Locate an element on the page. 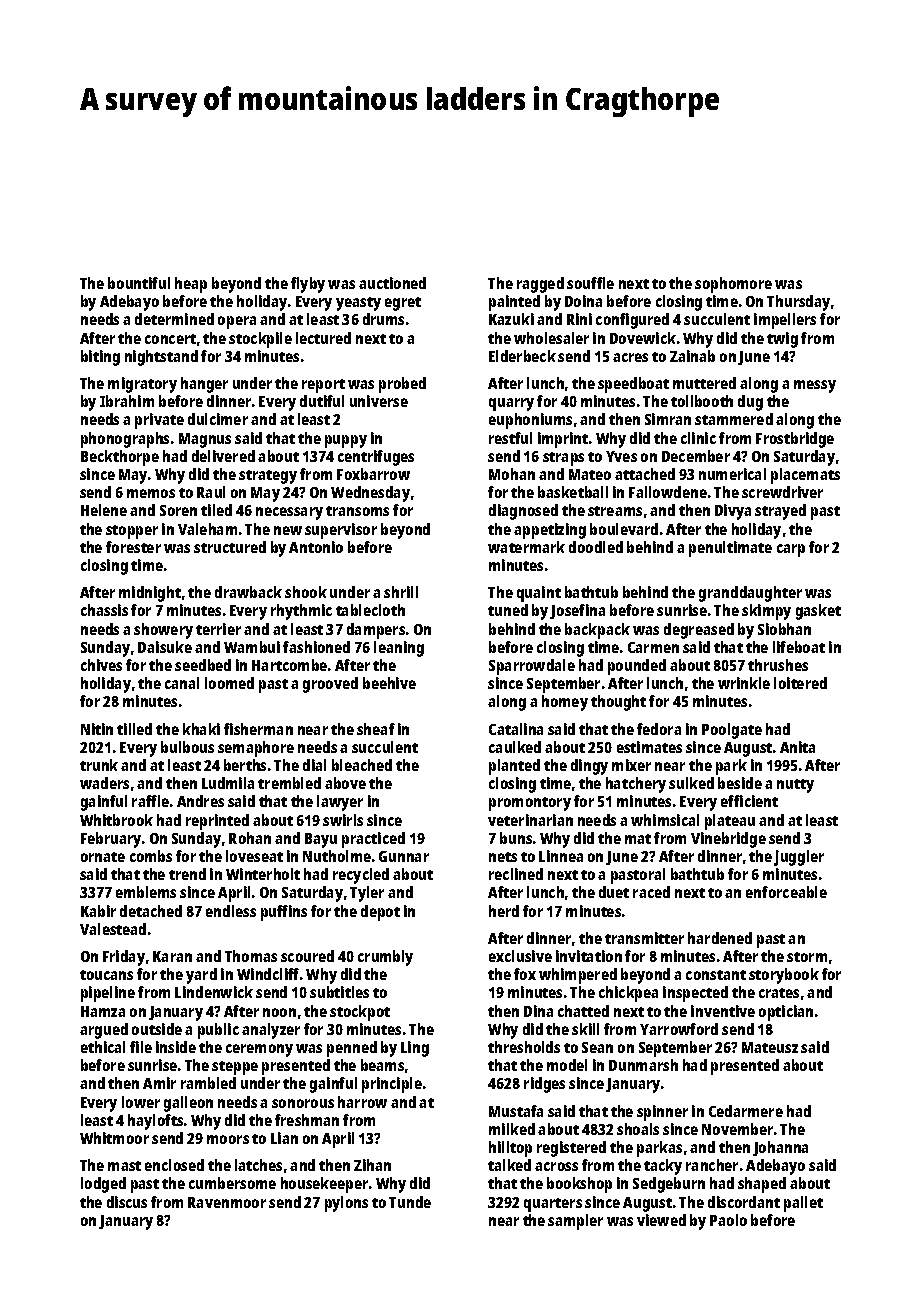  dingy is located at coordinates (589, 767).
